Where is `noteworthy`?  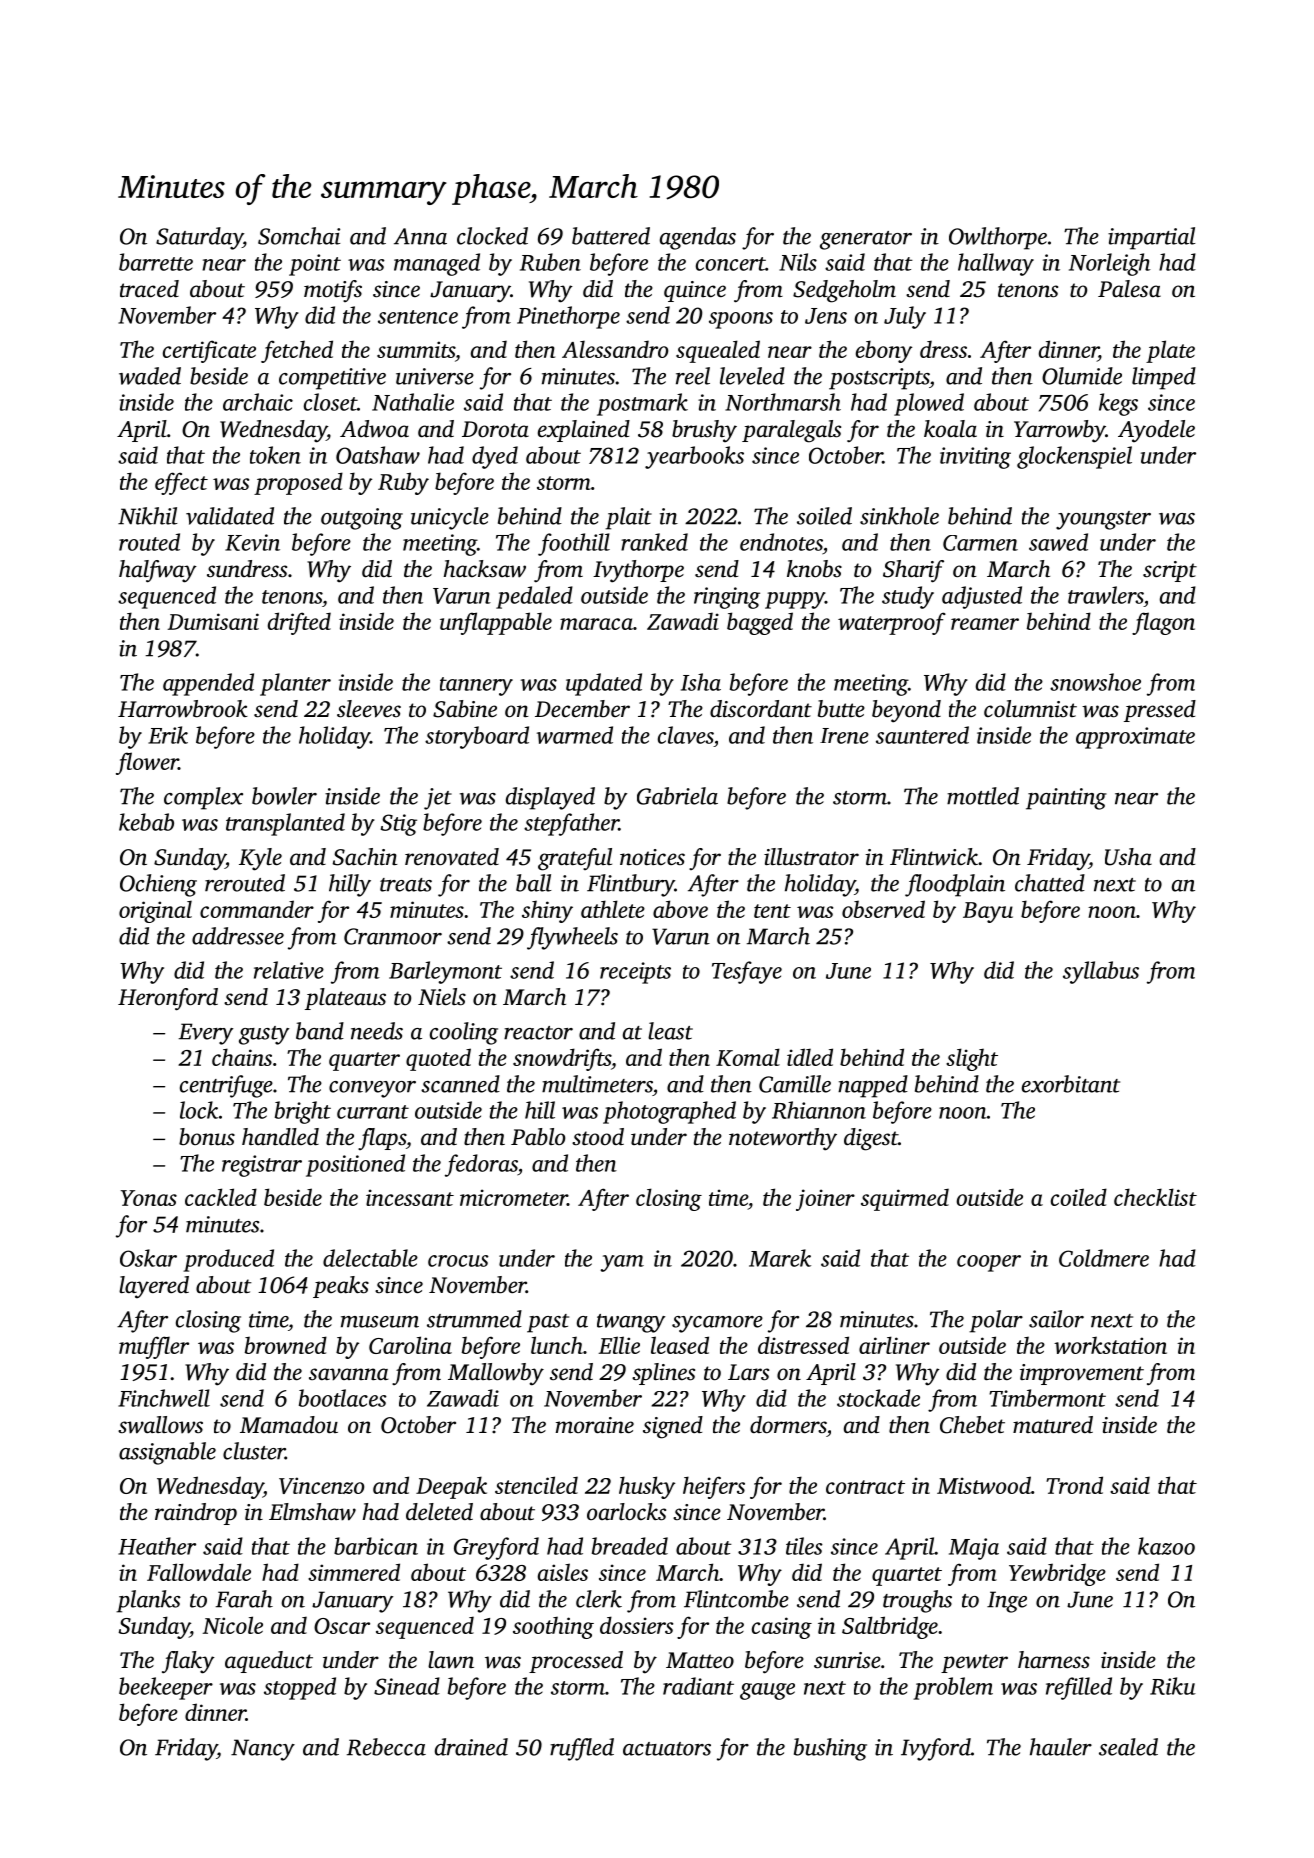
noteworthy is located at coordinates (783, 1139).
